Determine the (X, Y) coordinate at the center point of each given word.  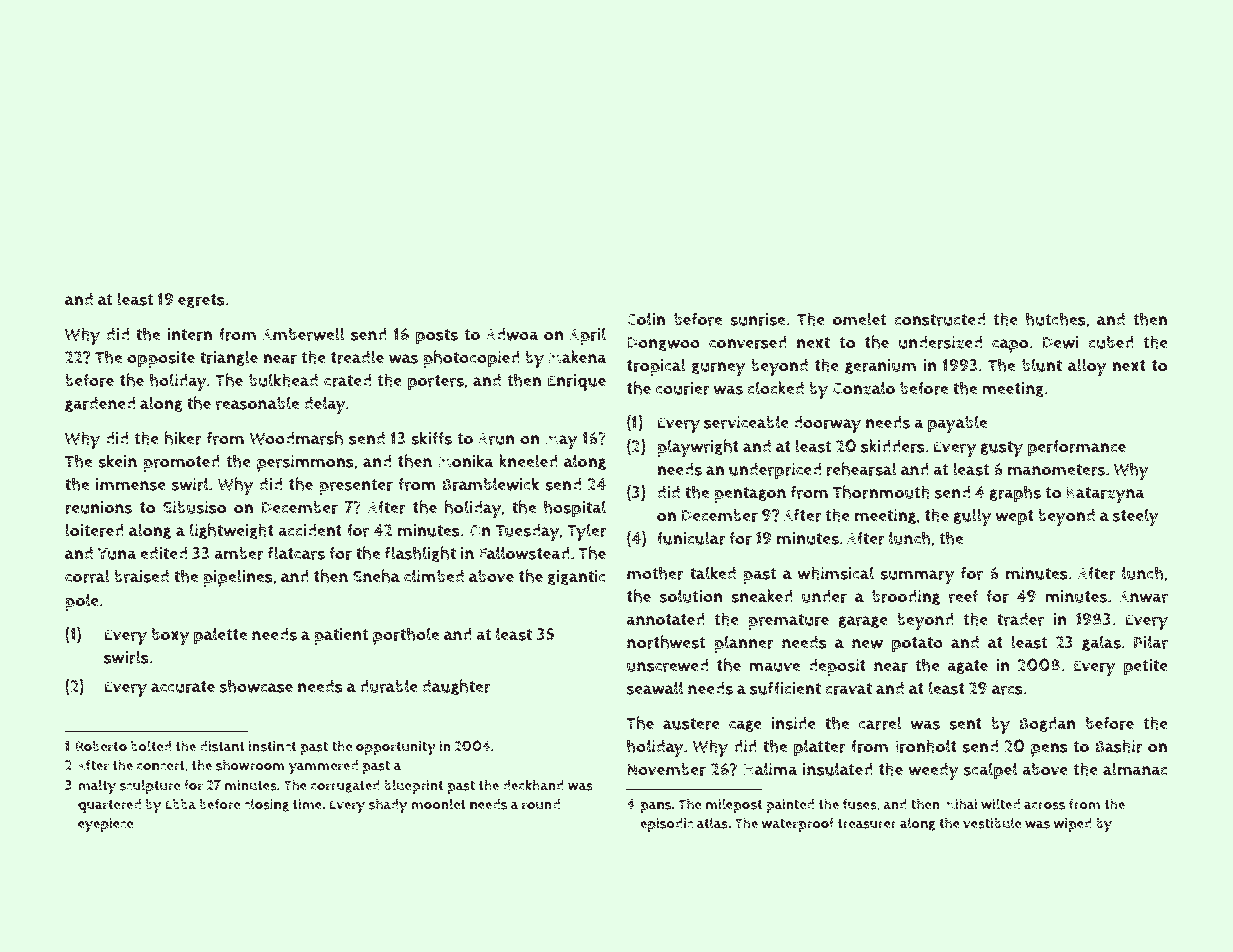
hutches (1056, 319)
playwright (698, 448)
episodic (666, 825)
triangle (229, 358)
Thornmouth (881, 492)
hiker (183, 438)
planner (744, 644)
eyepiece (105, 825)
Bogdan (1047, 724)
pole (82, 602)
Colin (646, 319)
